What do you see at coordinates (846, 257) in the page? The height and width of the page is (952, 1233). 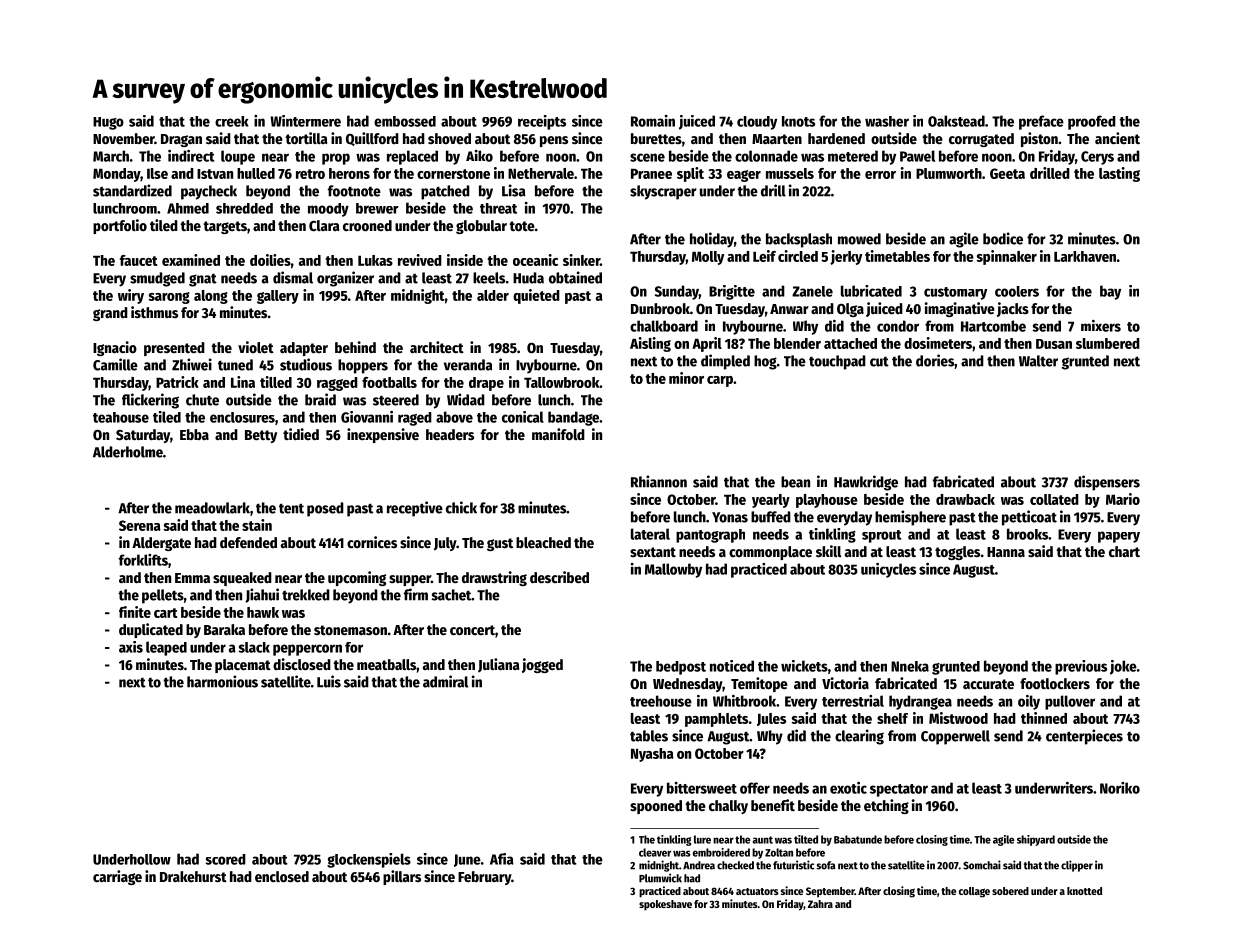 I see `jerky` at bounding box center [846, 257].
